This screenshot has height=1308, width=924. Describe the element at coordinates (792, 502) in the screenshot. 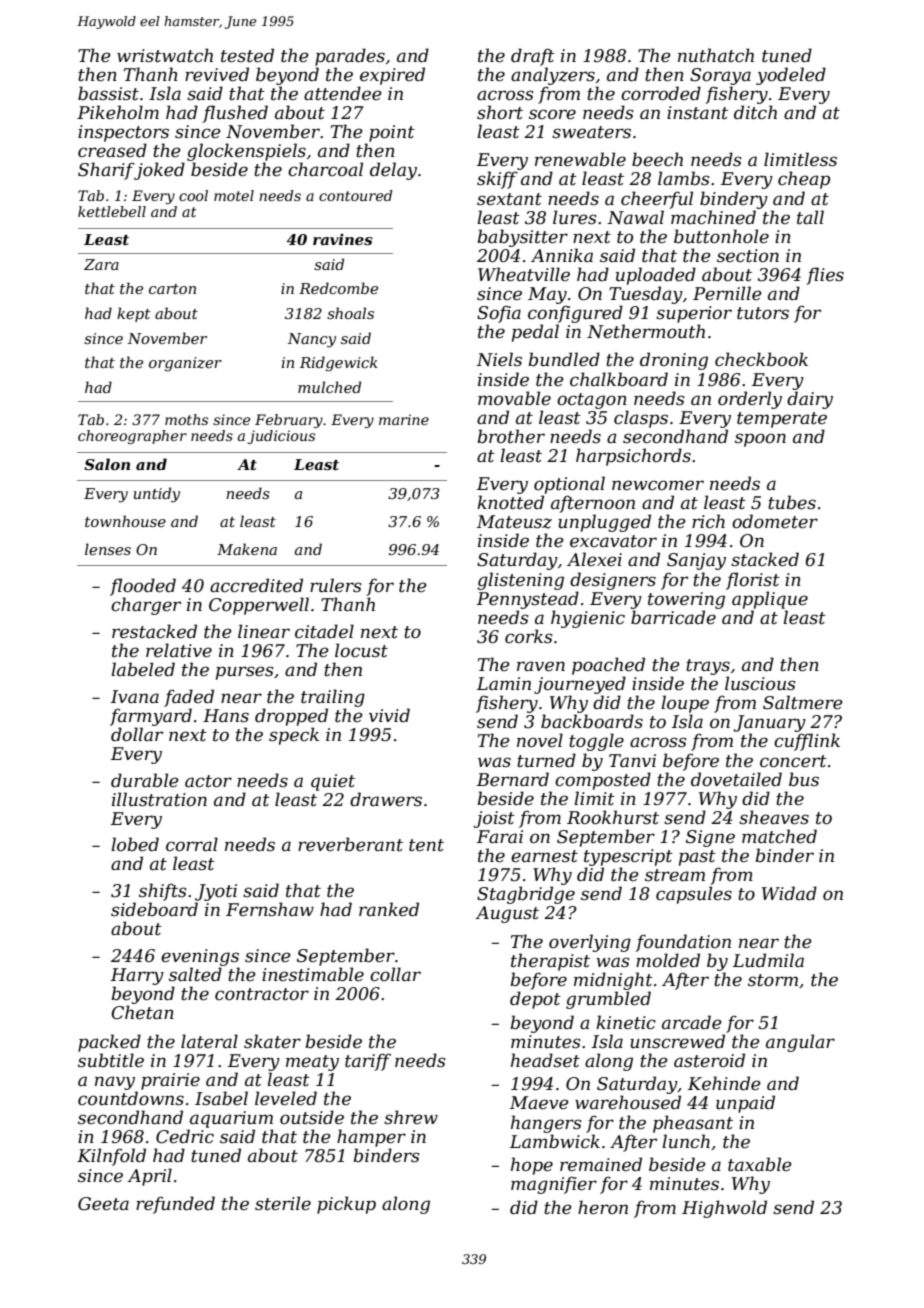

I see `tubes` at that location.
